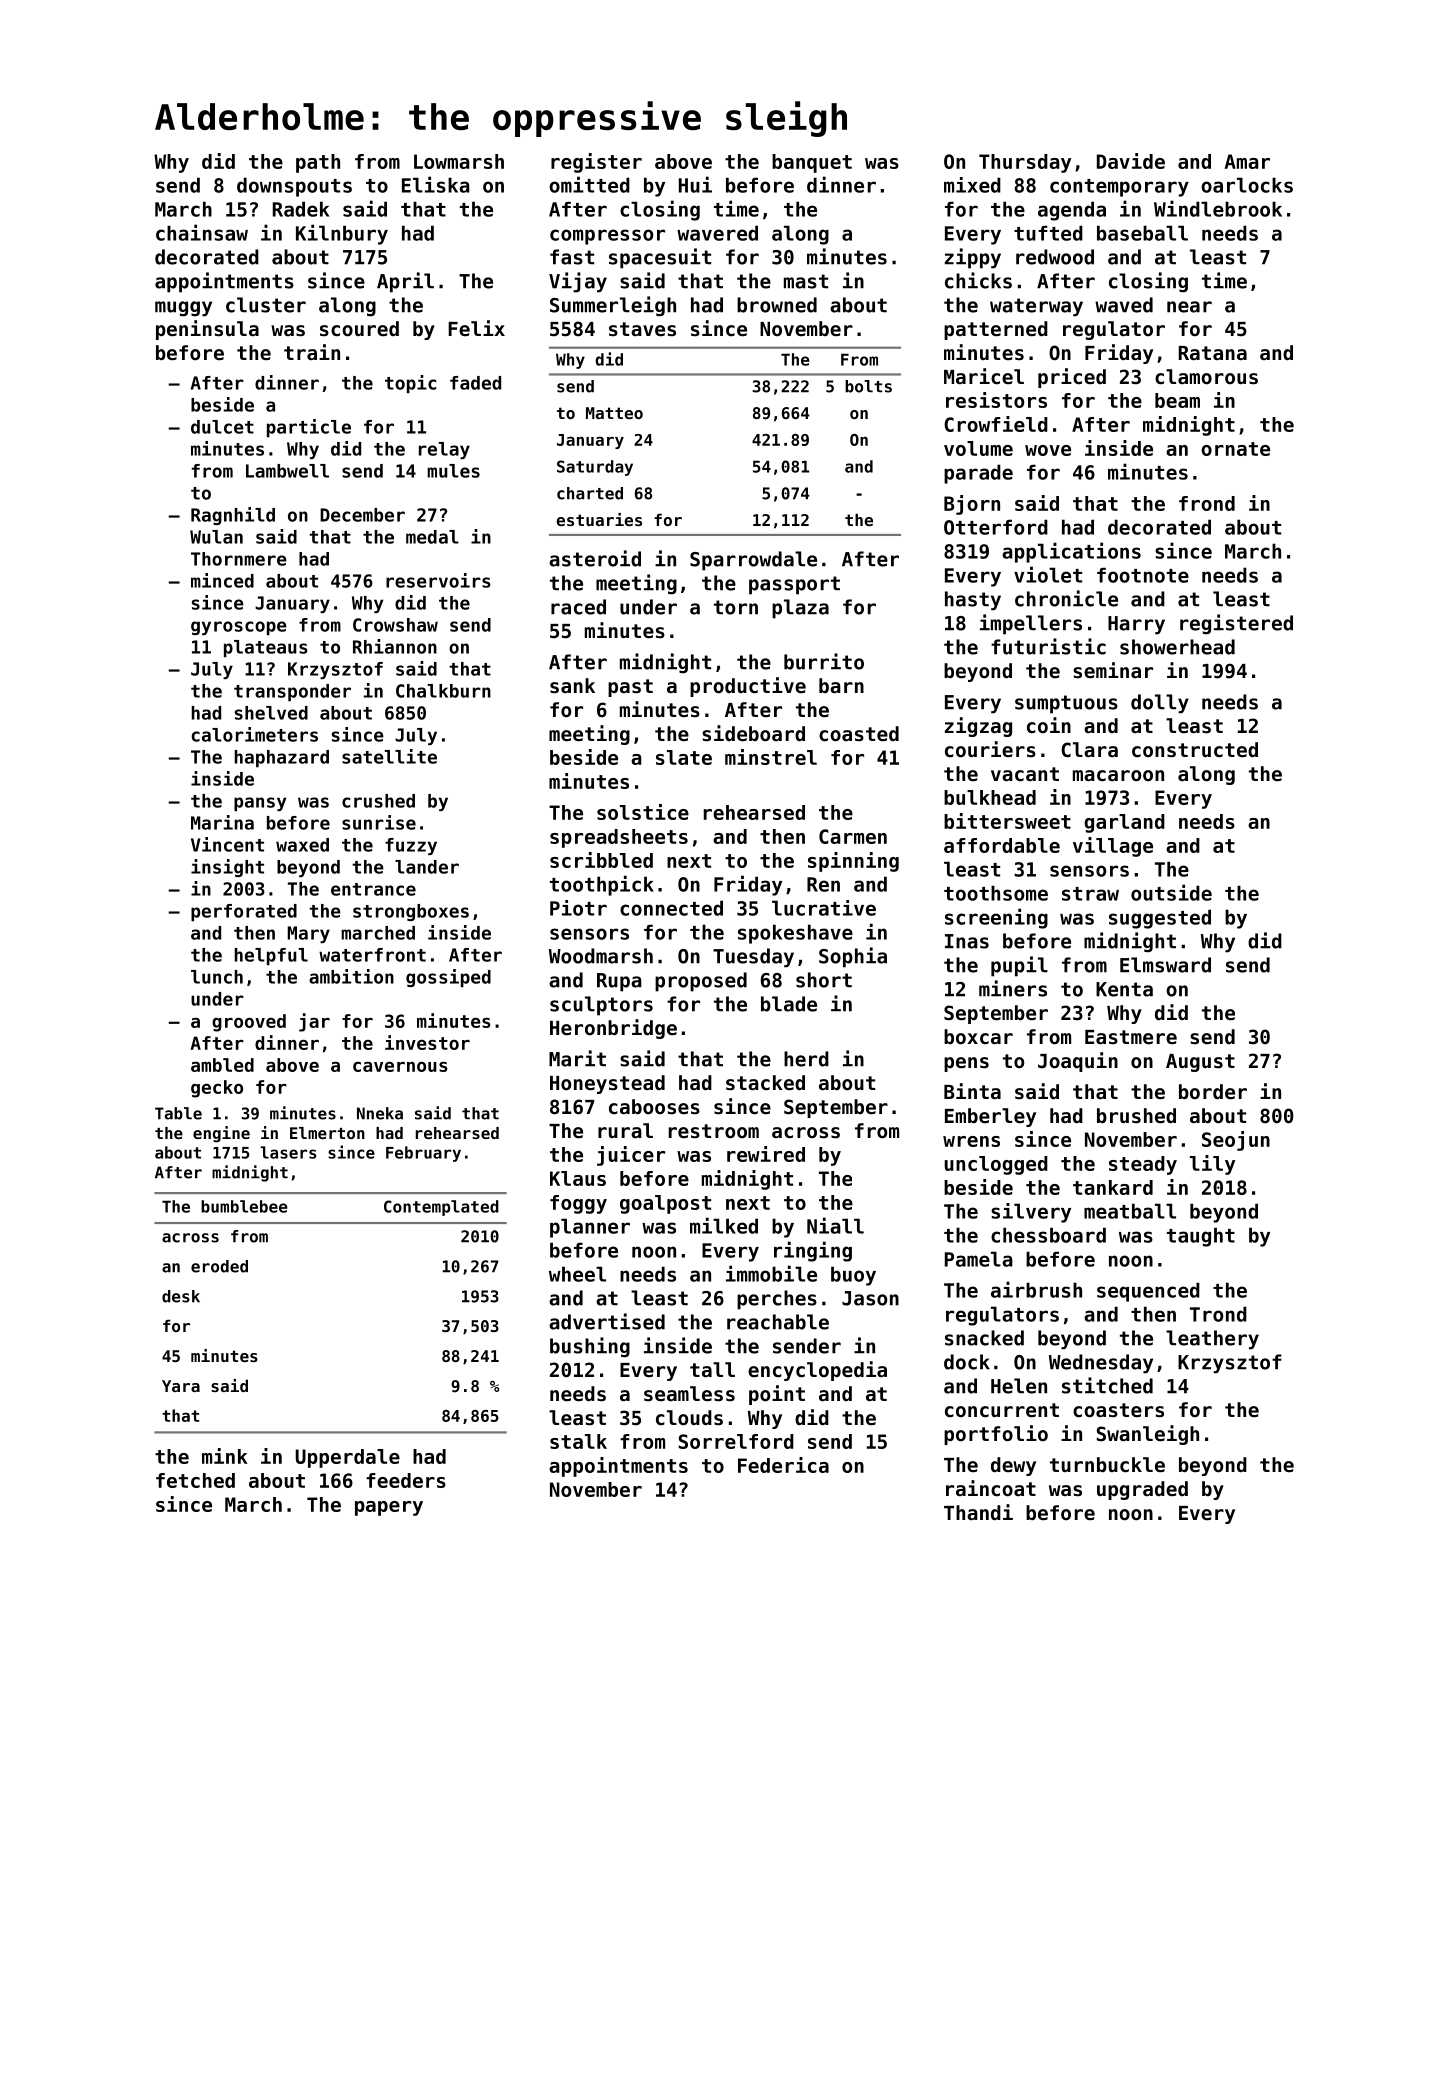 Image resolution: width=1450 pixels, height=2100 pixels. Describe the element at coordinates (222, 427) in the screenshot. I see `dulcet` at that location.
